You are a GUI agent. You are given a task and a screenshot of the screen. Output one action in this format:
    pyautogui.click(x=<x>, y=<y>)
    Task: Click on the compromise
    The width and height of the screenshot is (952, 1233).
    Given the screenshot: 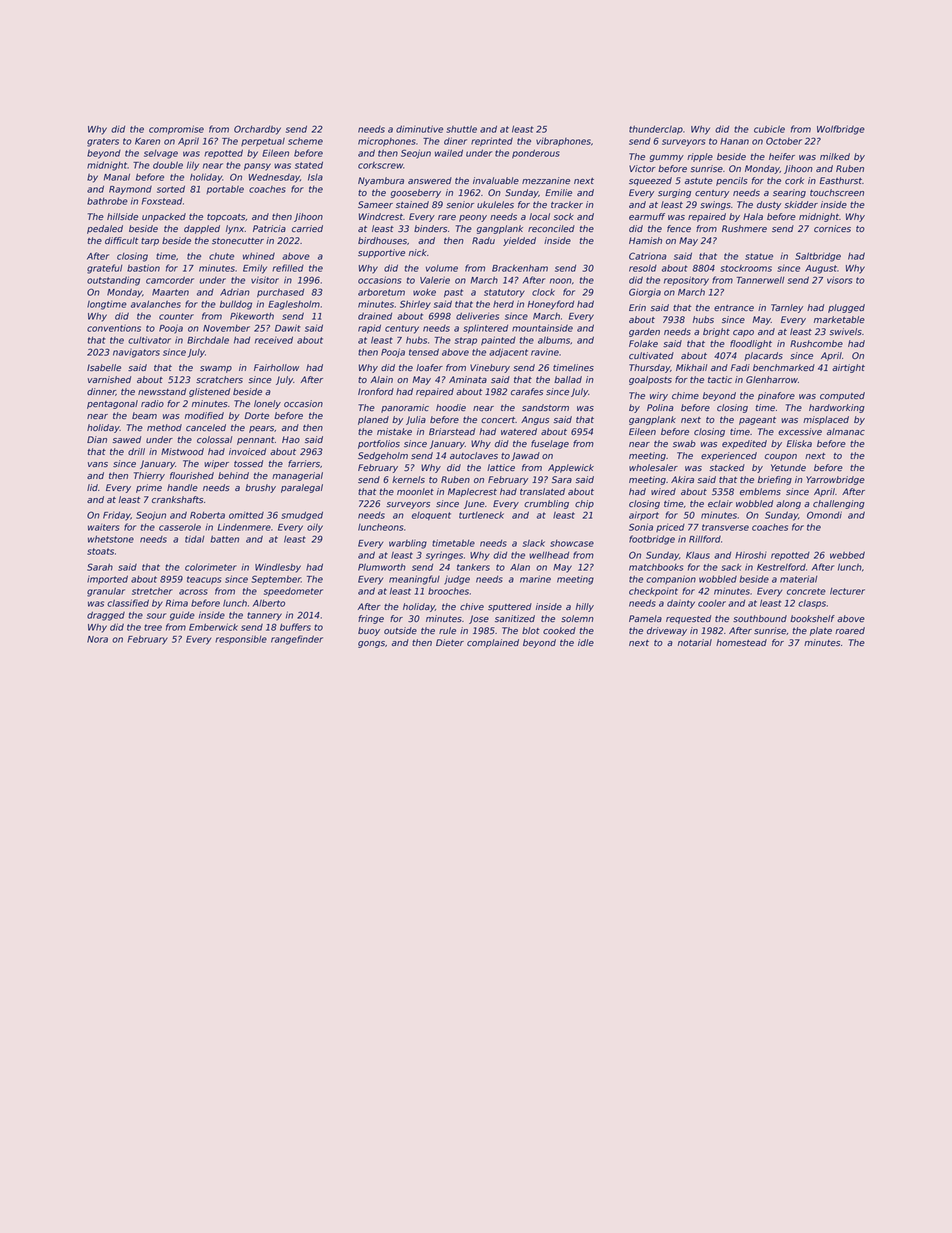 What is the action you would take?
    pyautogui.click(x=176, y=129)
